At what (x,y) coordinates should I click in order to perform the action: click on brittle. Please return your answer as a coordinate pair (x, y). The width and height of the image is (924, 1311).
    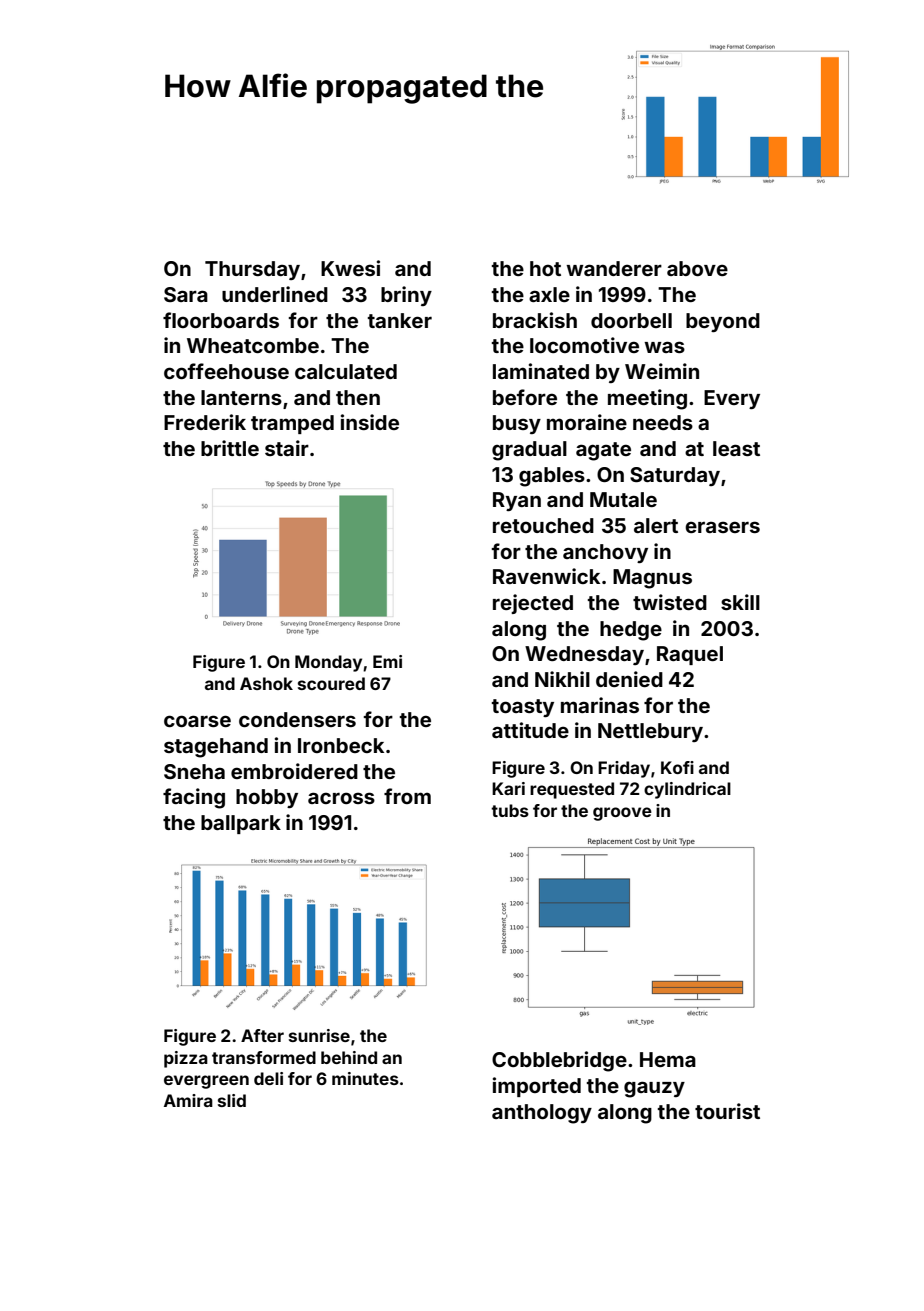
    Looking at the image, I should click on (230, 448).
